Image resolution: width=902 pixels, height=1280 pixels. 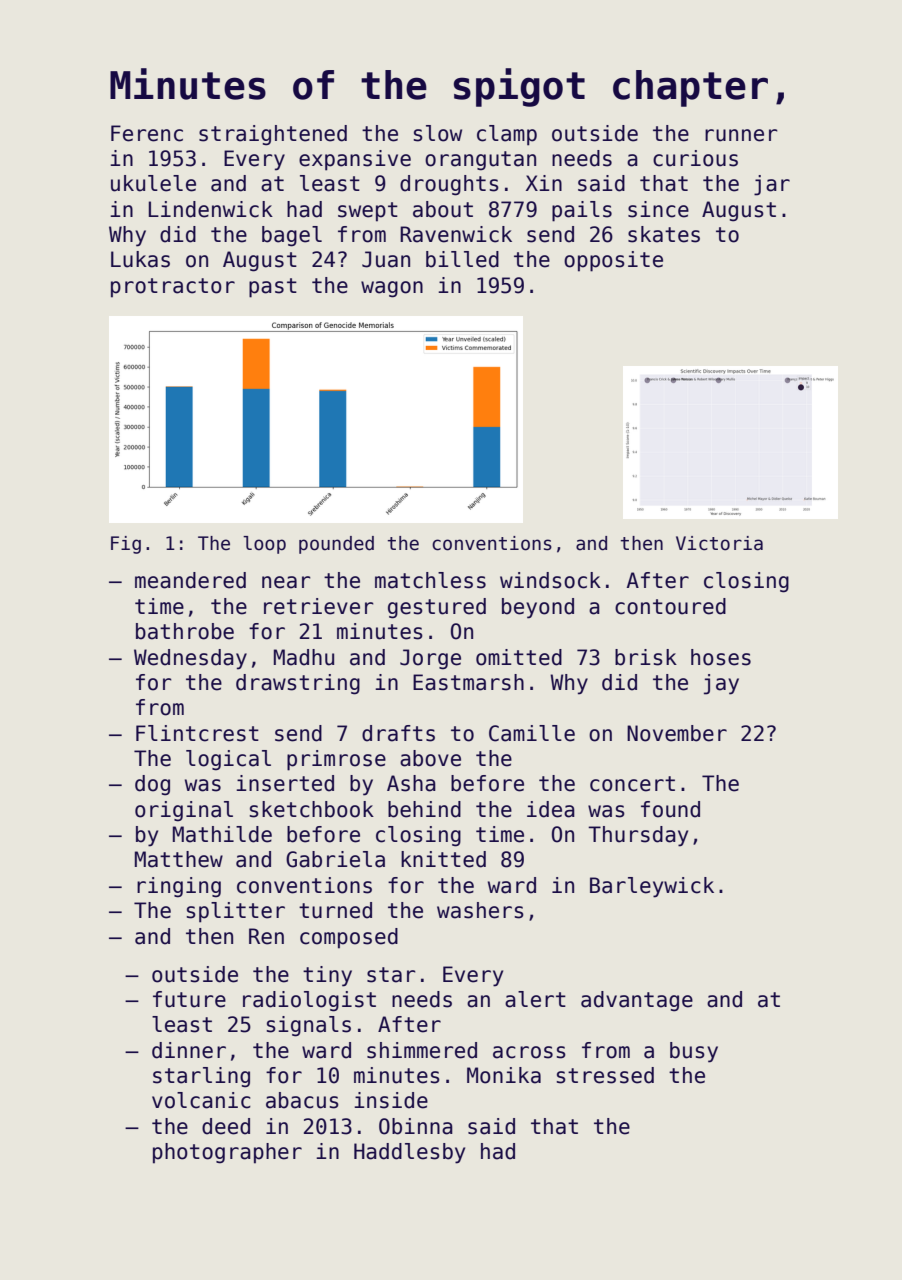 I want to click on composed, so click(x=349, y=938).
